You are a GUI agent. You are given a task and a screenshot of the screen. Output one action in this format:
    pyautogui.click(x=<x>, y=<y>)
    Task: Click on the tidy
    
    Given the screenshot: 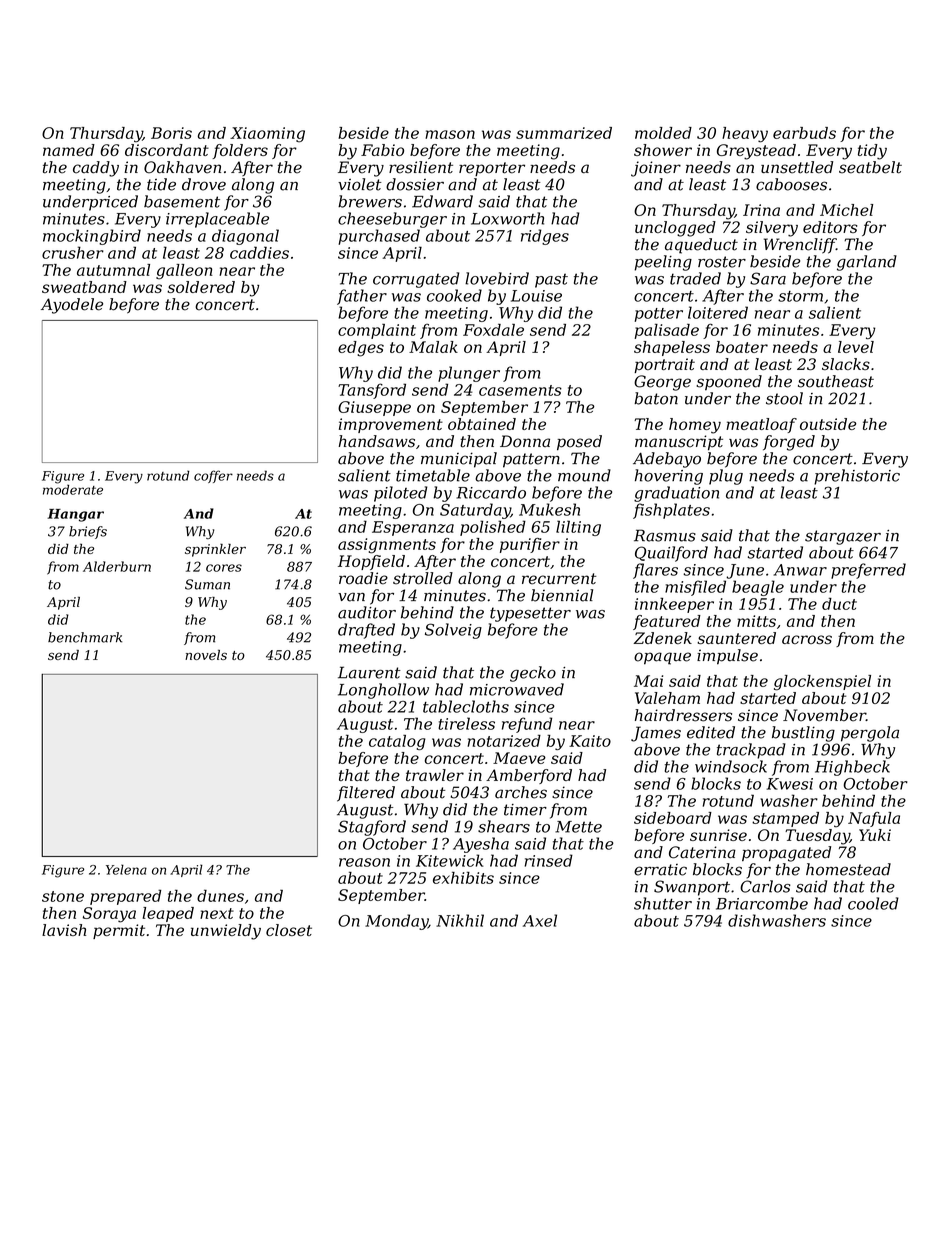 What is the action you would take?
    pyautogui.click(x=872, y=152)
